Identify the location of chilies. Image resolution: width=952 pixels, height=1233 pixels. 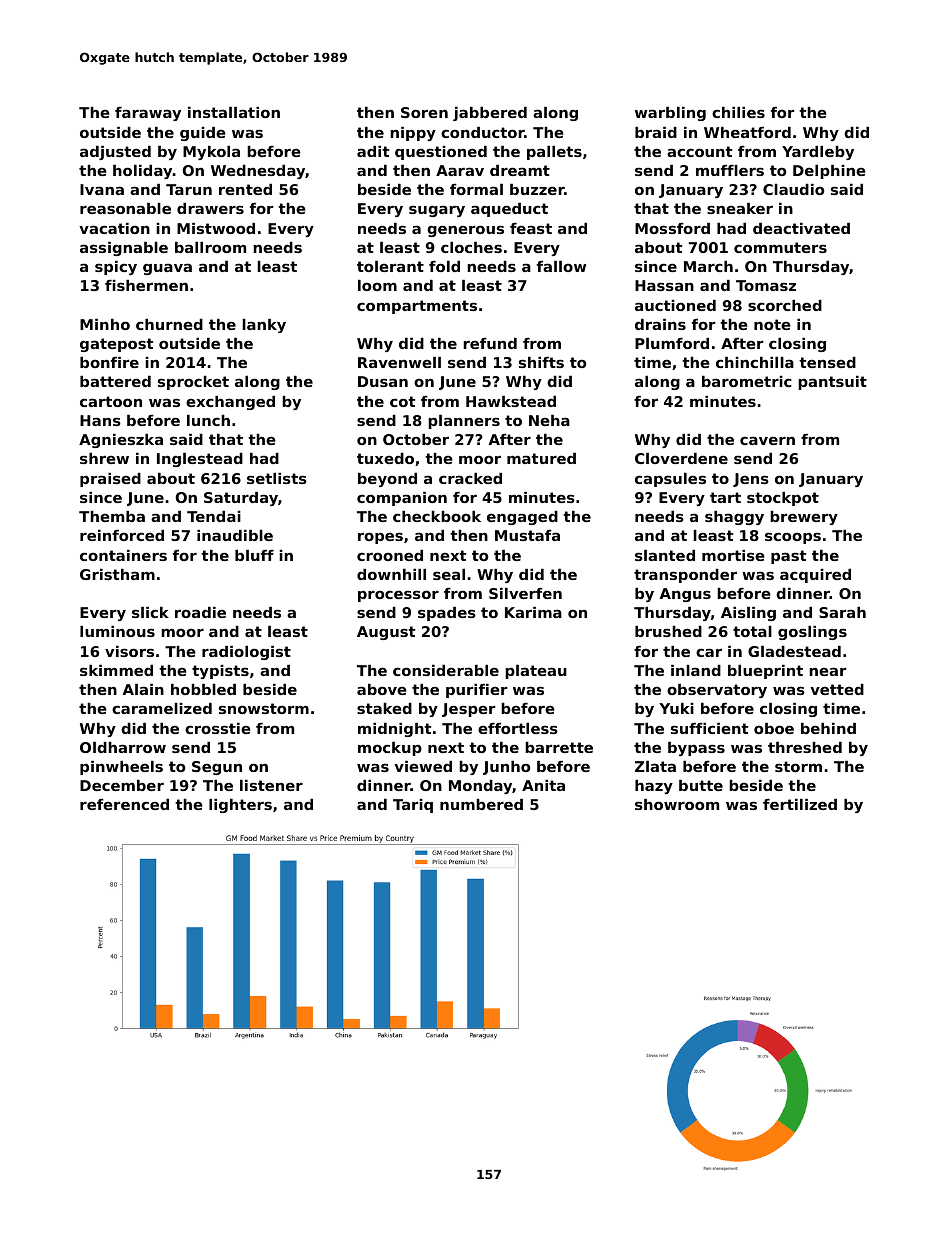
(738, 112).
